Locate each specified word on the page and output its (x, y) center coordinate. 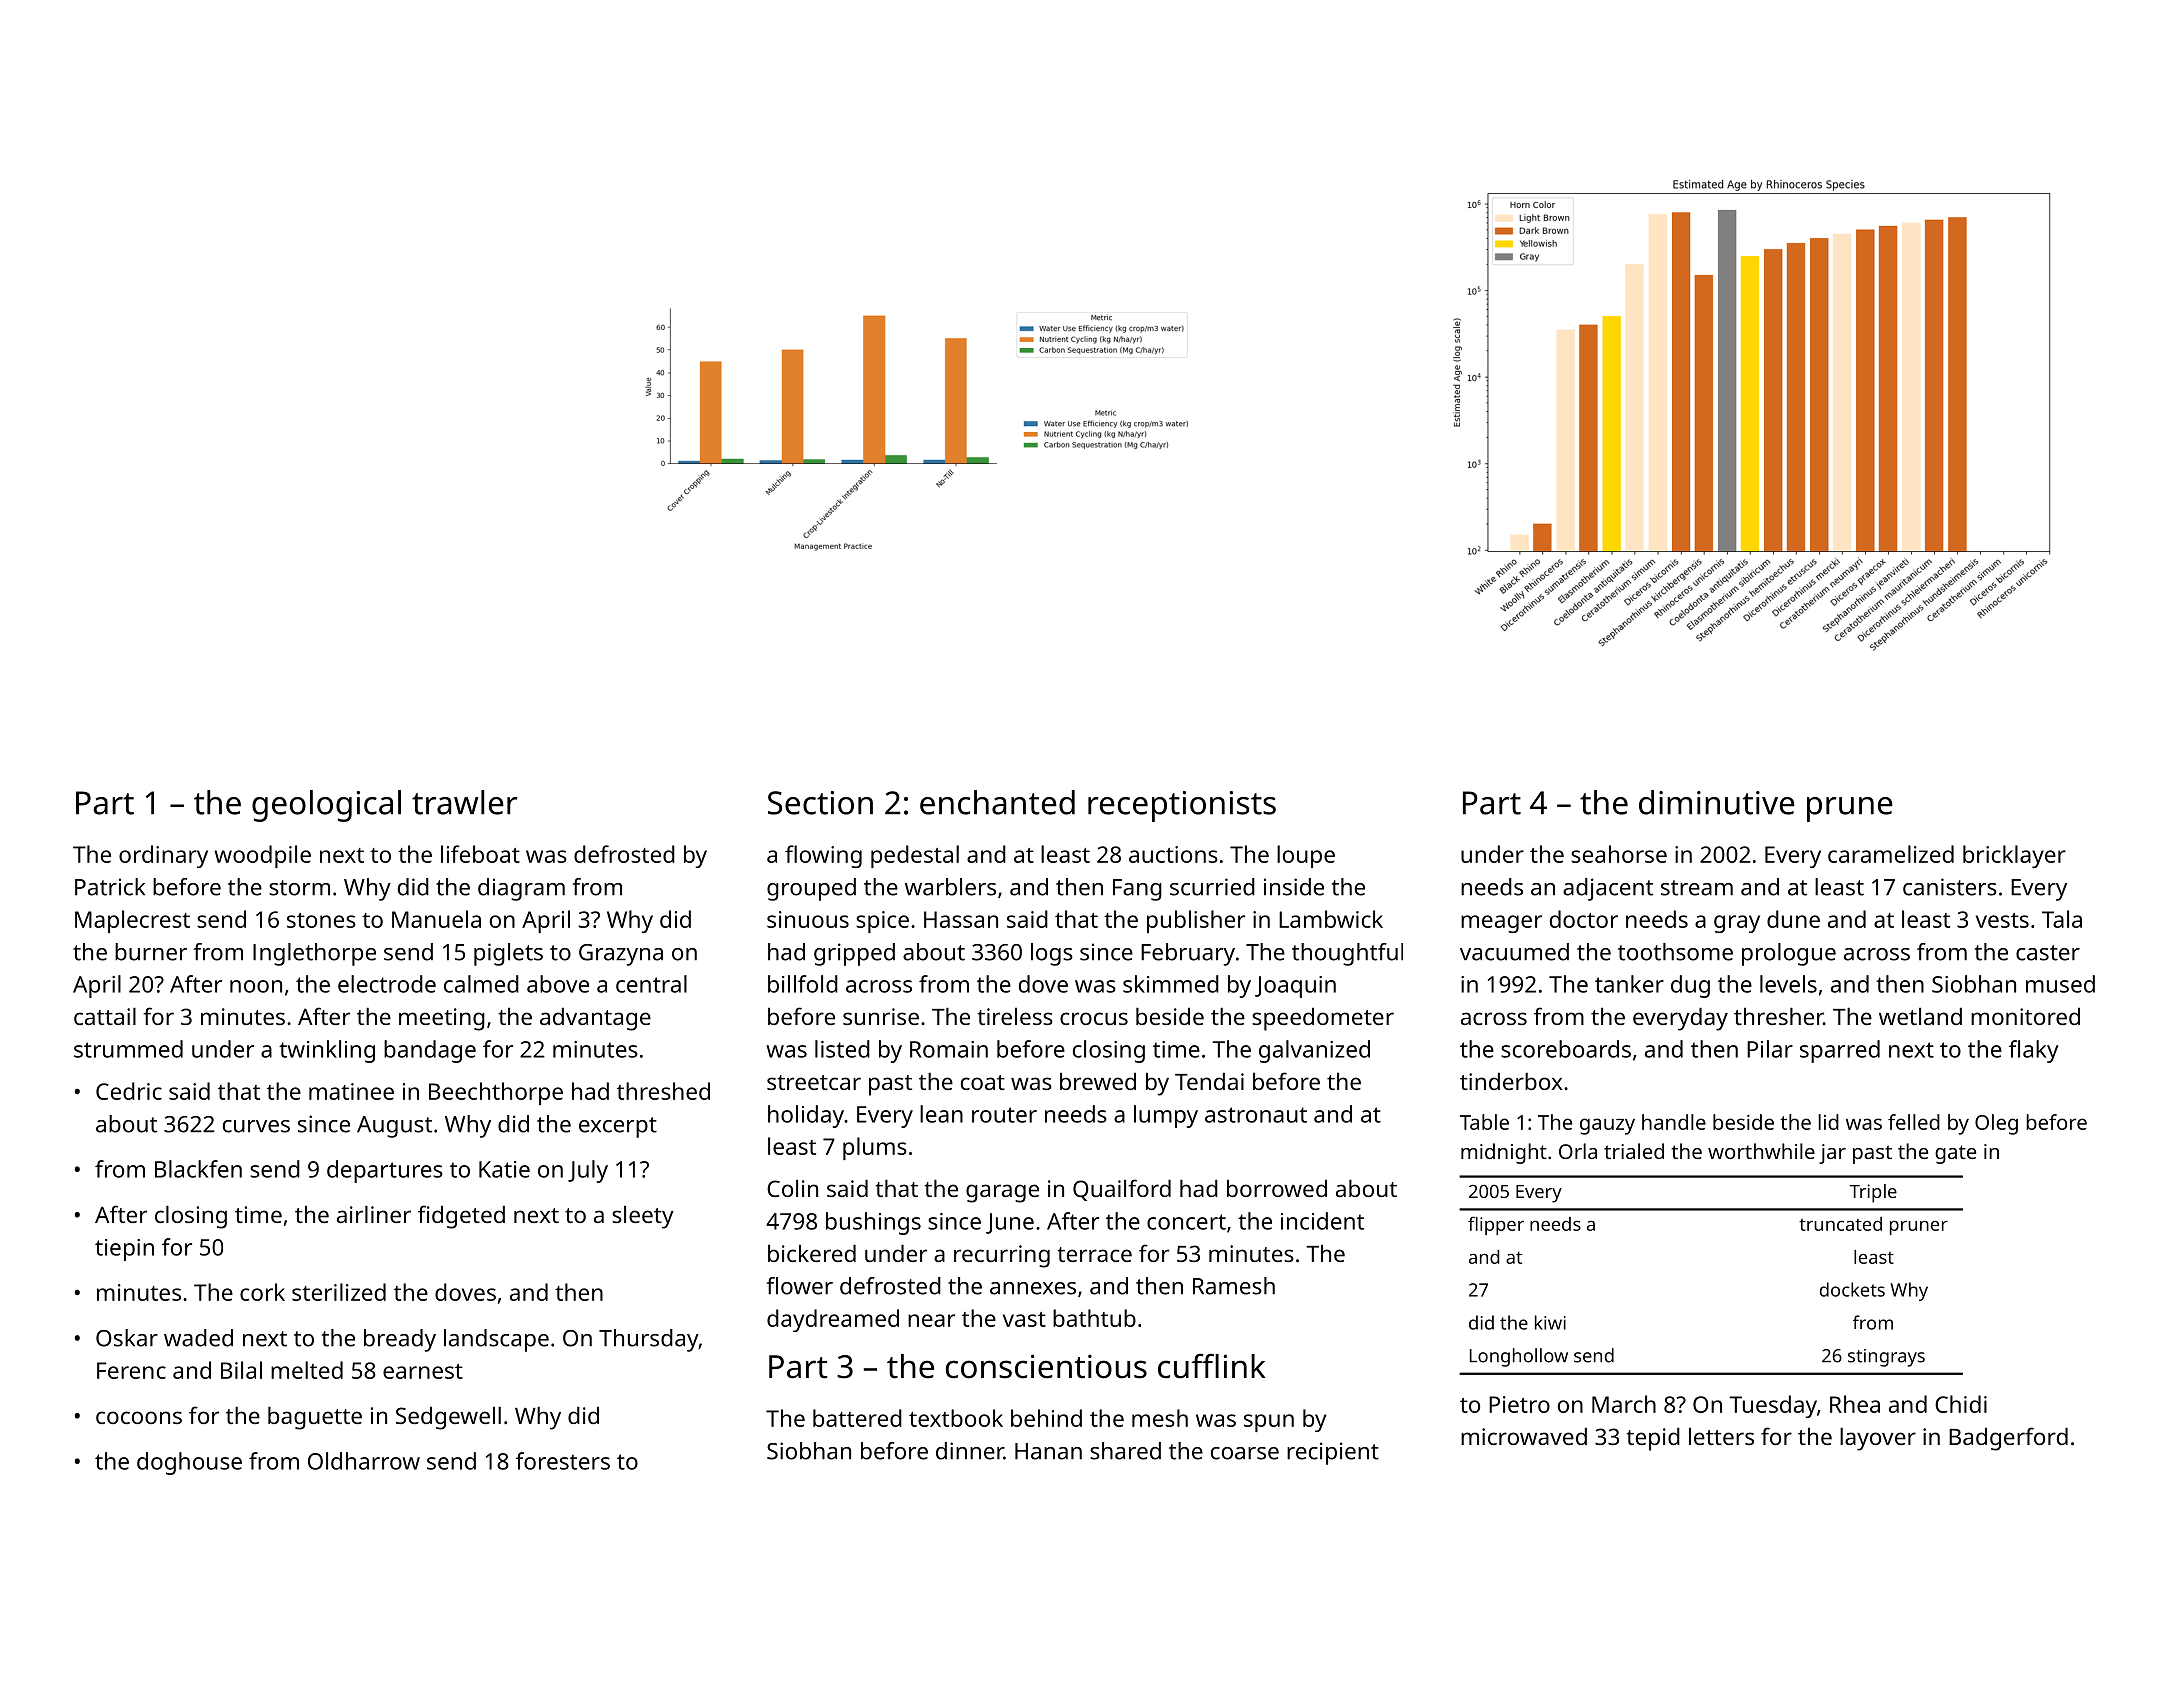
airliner (374, 1214)
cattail (105, 1016)
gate (1955, 1154)
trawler (465, 802)
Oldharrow (364, 1461)
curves (256, 1126)
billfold (803, 984)
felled (1914, 1122)
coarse (1245, 1453)
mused (2060, 984)
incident (1322, 1221)
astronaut (1256, 1115)
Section (820, 803)
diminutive (1717, 802)
